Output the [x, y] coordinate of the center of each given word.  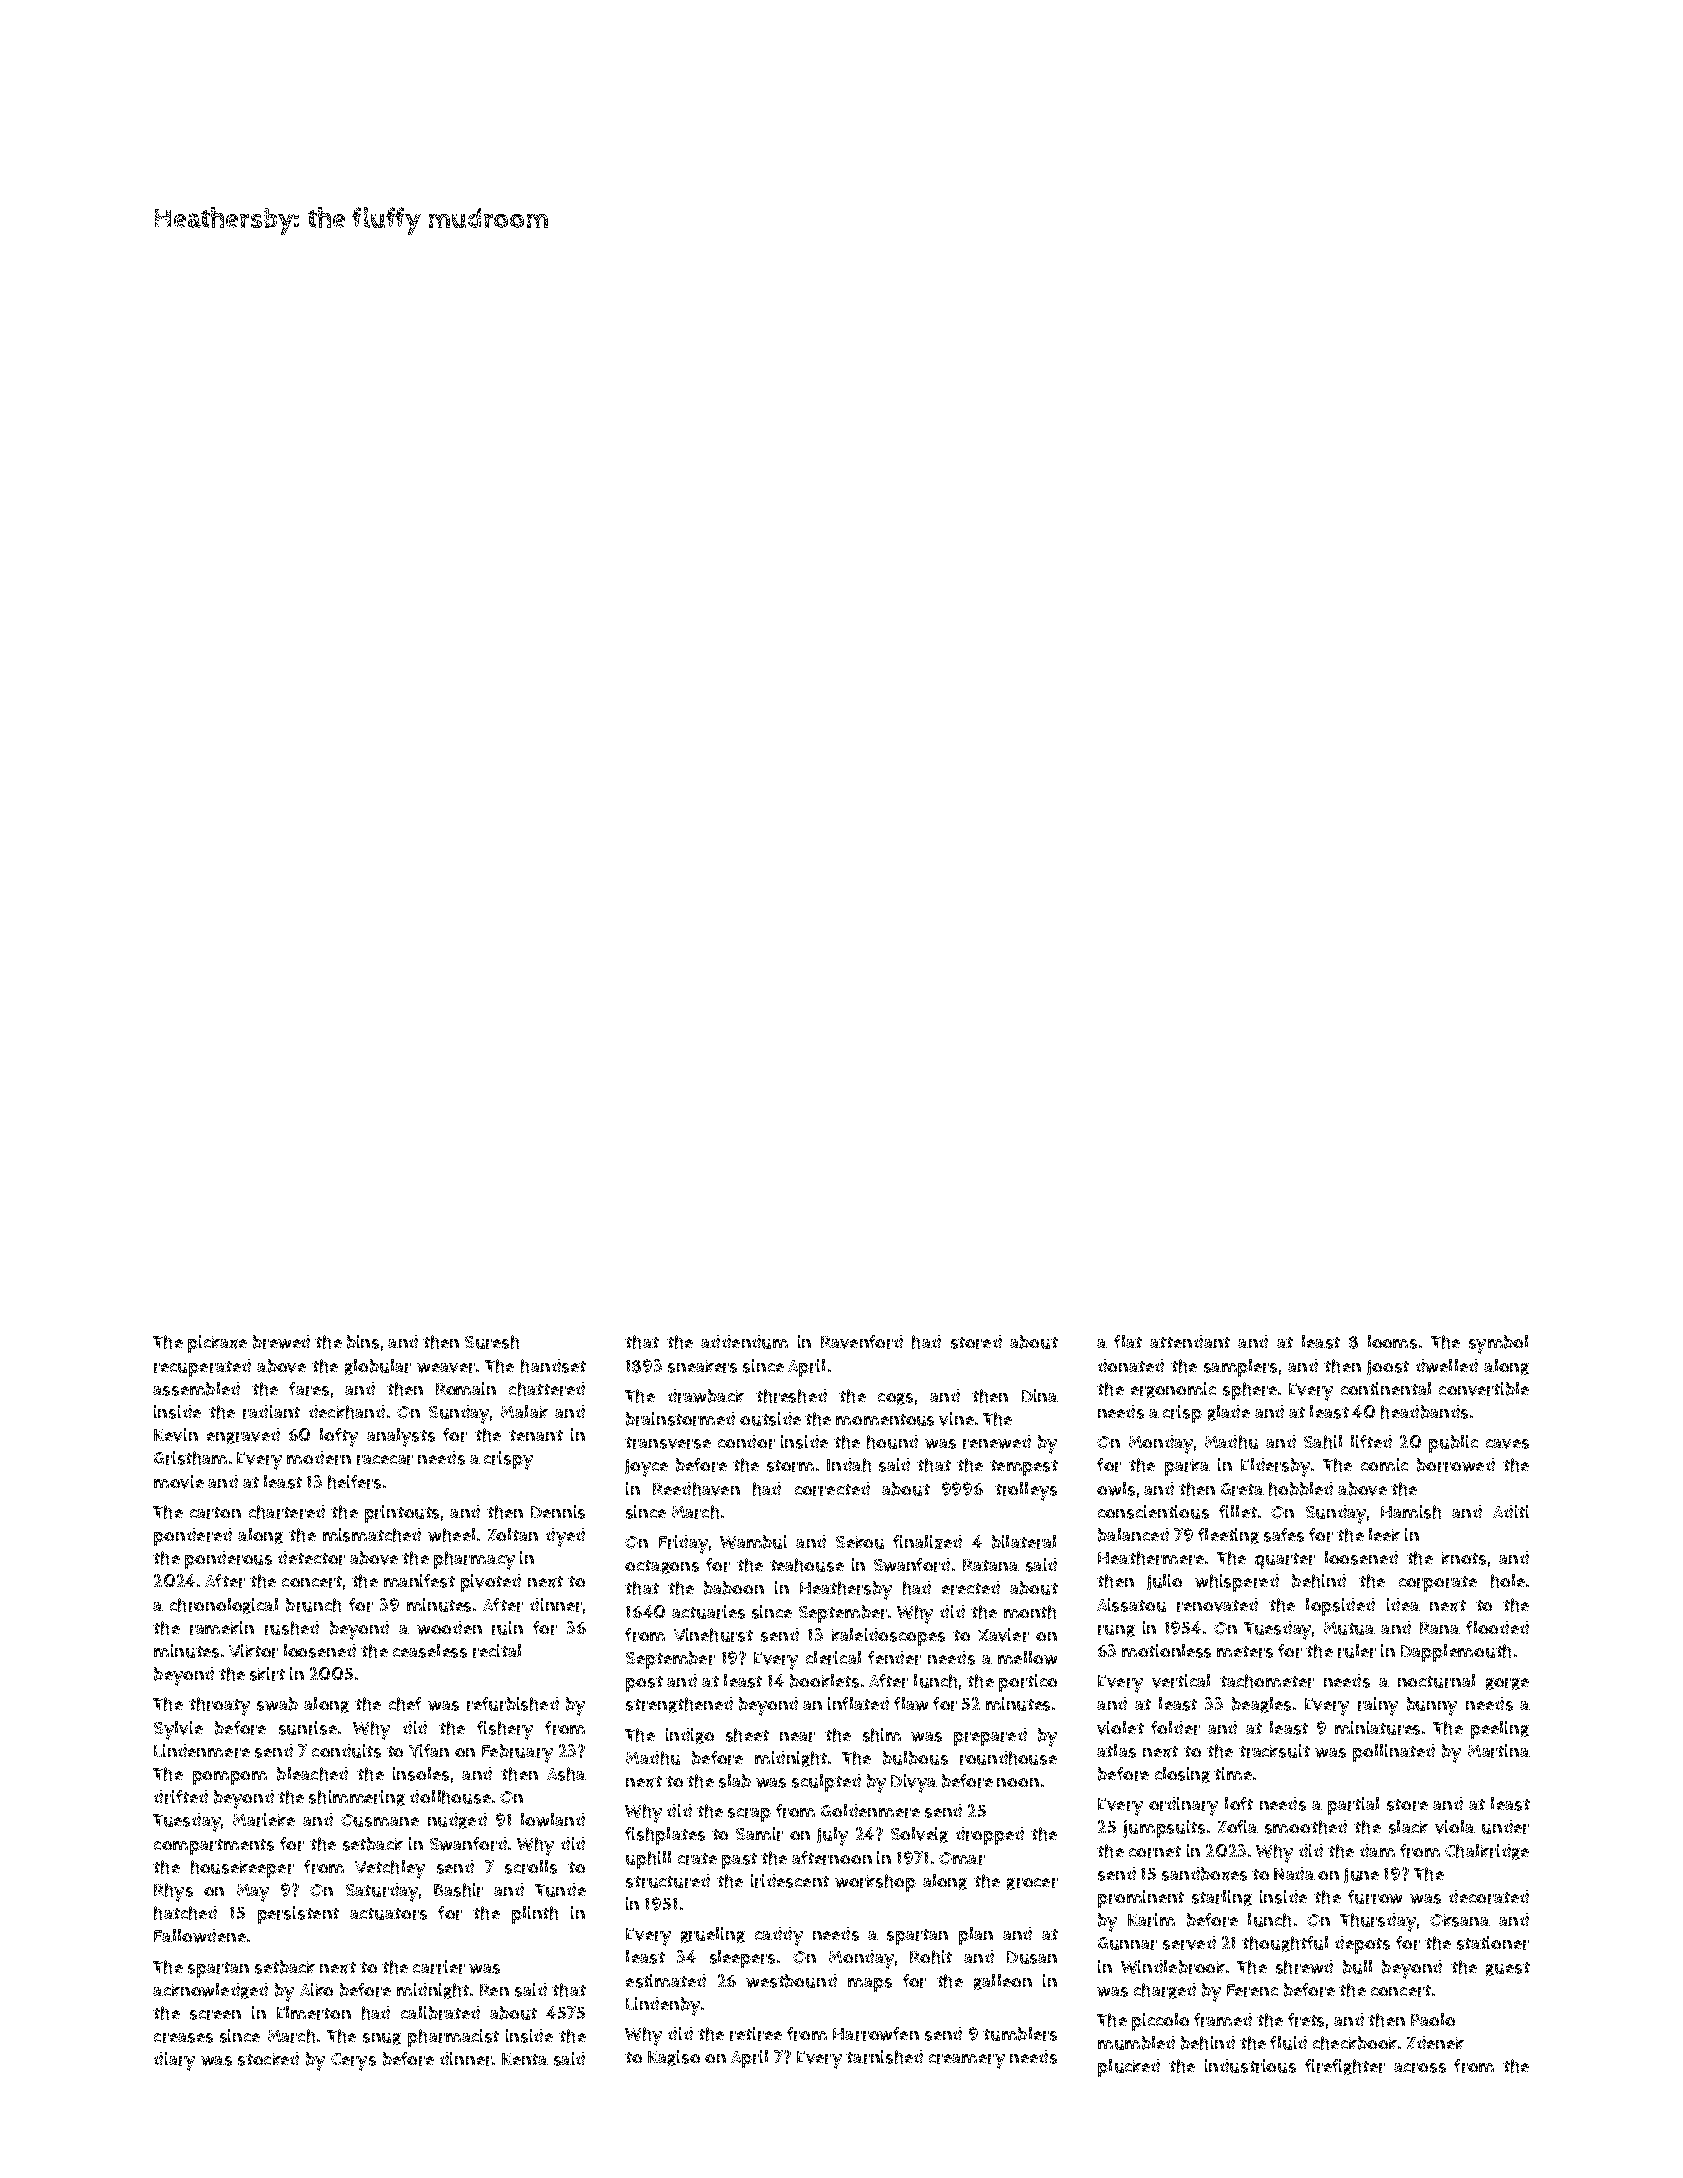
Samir [759, 1834]
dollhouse [450, 1797]
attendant [1190, 1341]
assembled [196, 1389]
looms [1392, 1342]
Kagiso [674, 2058]
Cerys [353, 2062]
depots [1362, 1945]
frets [1306, 2020]
